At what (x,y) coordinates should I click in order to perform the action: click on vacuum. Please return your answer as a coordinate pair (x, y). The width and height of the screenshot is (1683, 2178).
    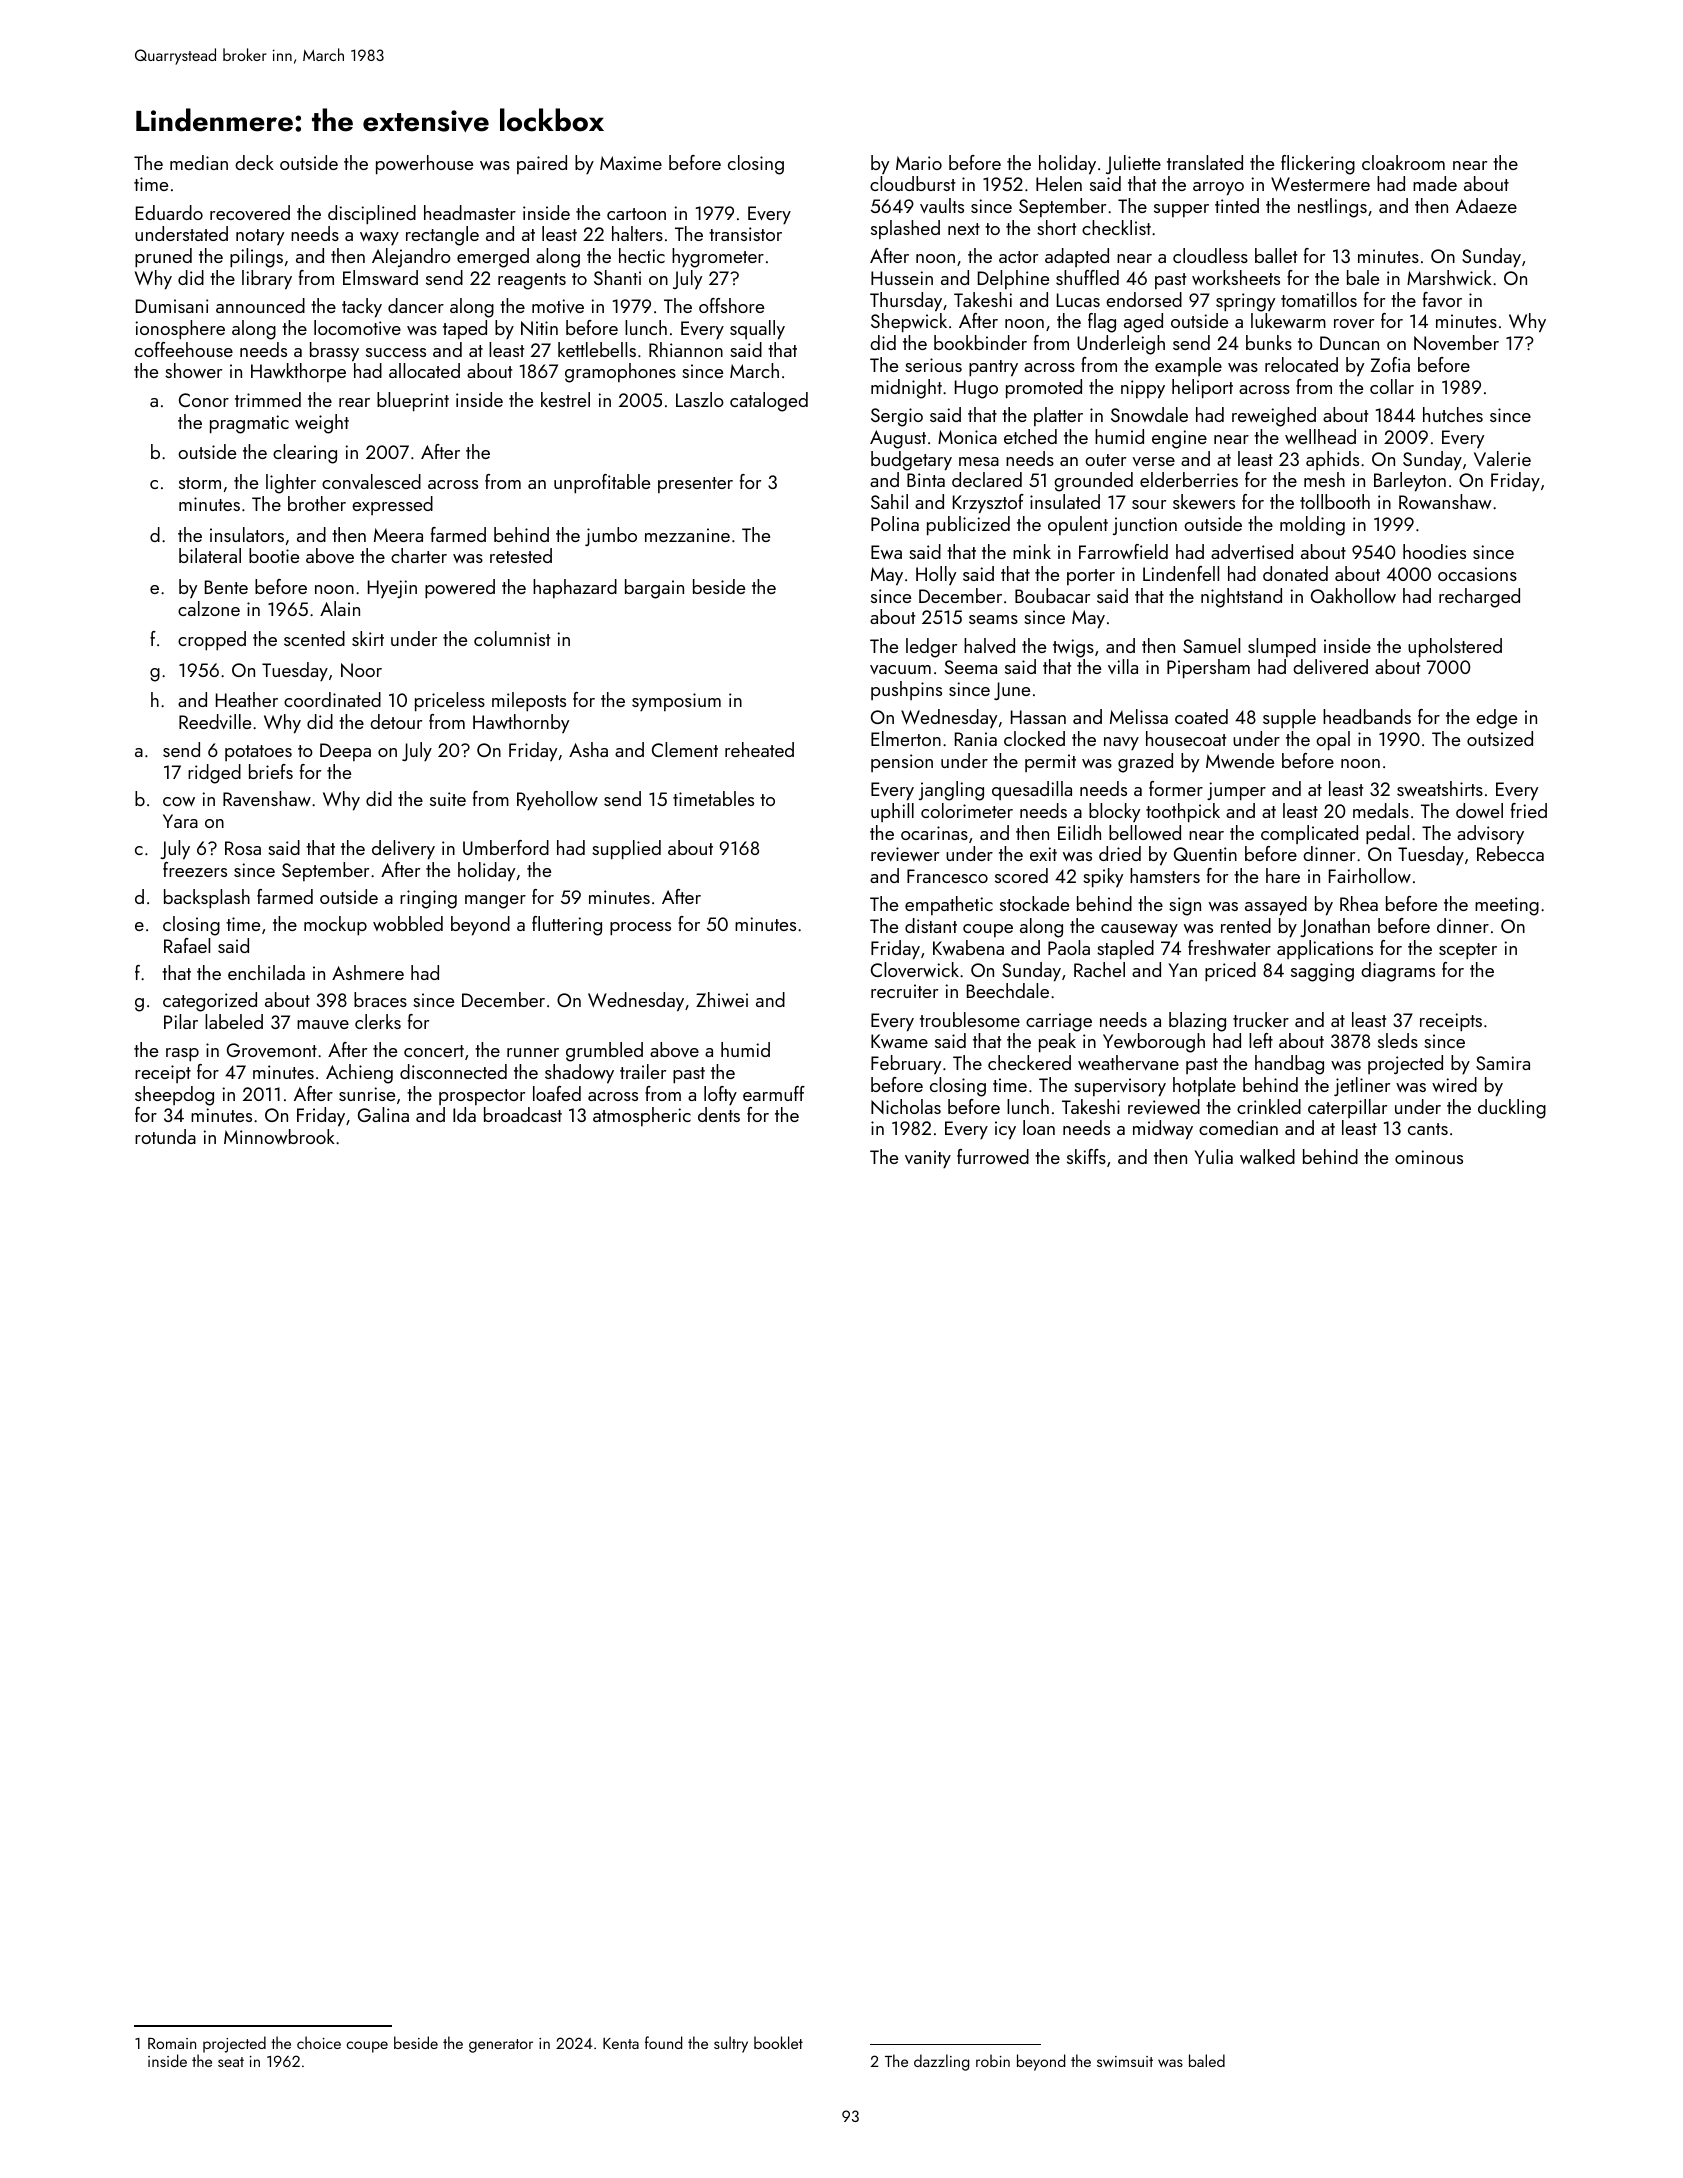
    Looking at the image, I should click on (900, 669).
